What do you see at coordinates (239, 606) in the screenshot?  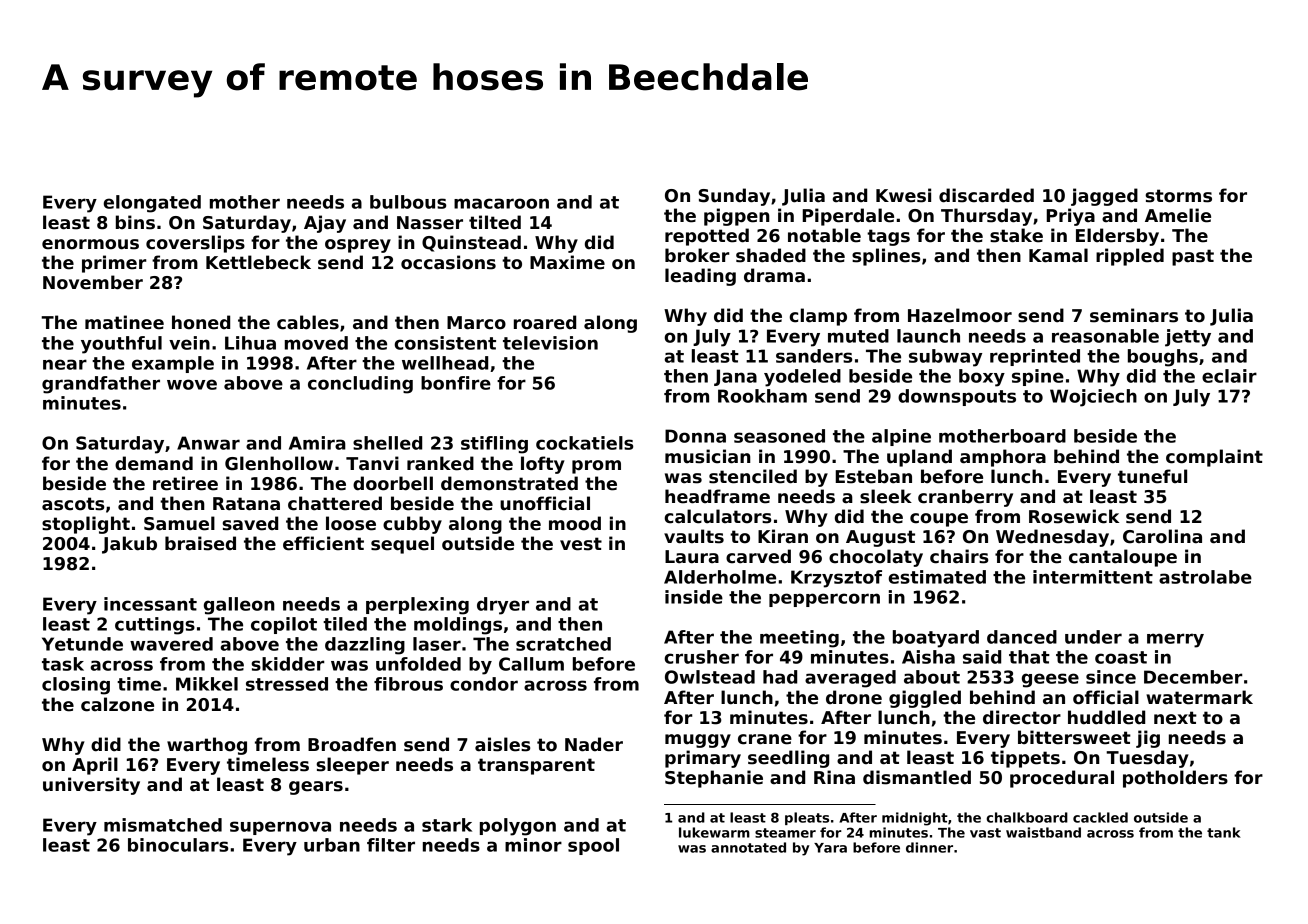 I see `galleon` at bounding box center [239, 606].
